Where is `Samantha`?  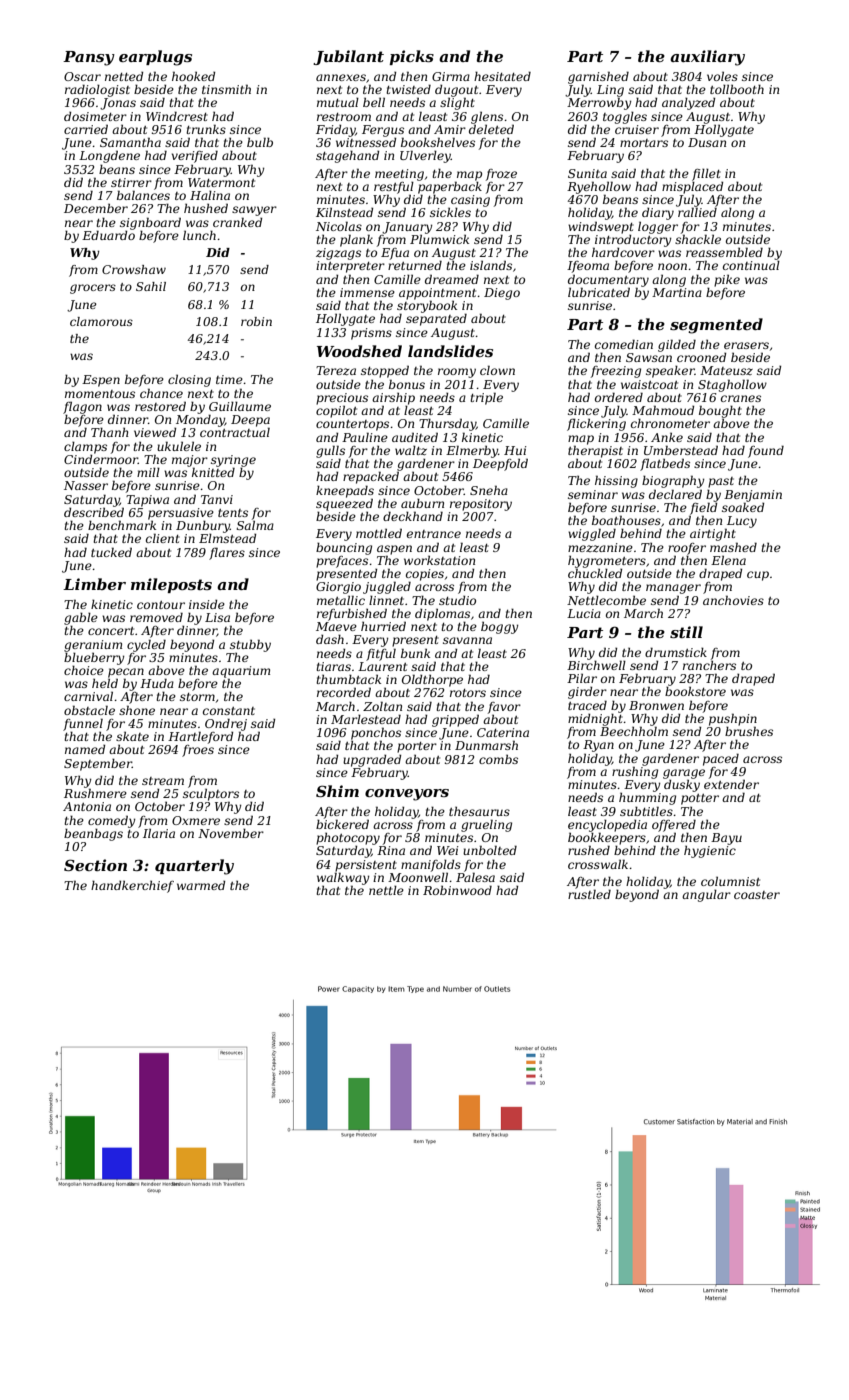
Samantha is located at coordinates (130, 142).
